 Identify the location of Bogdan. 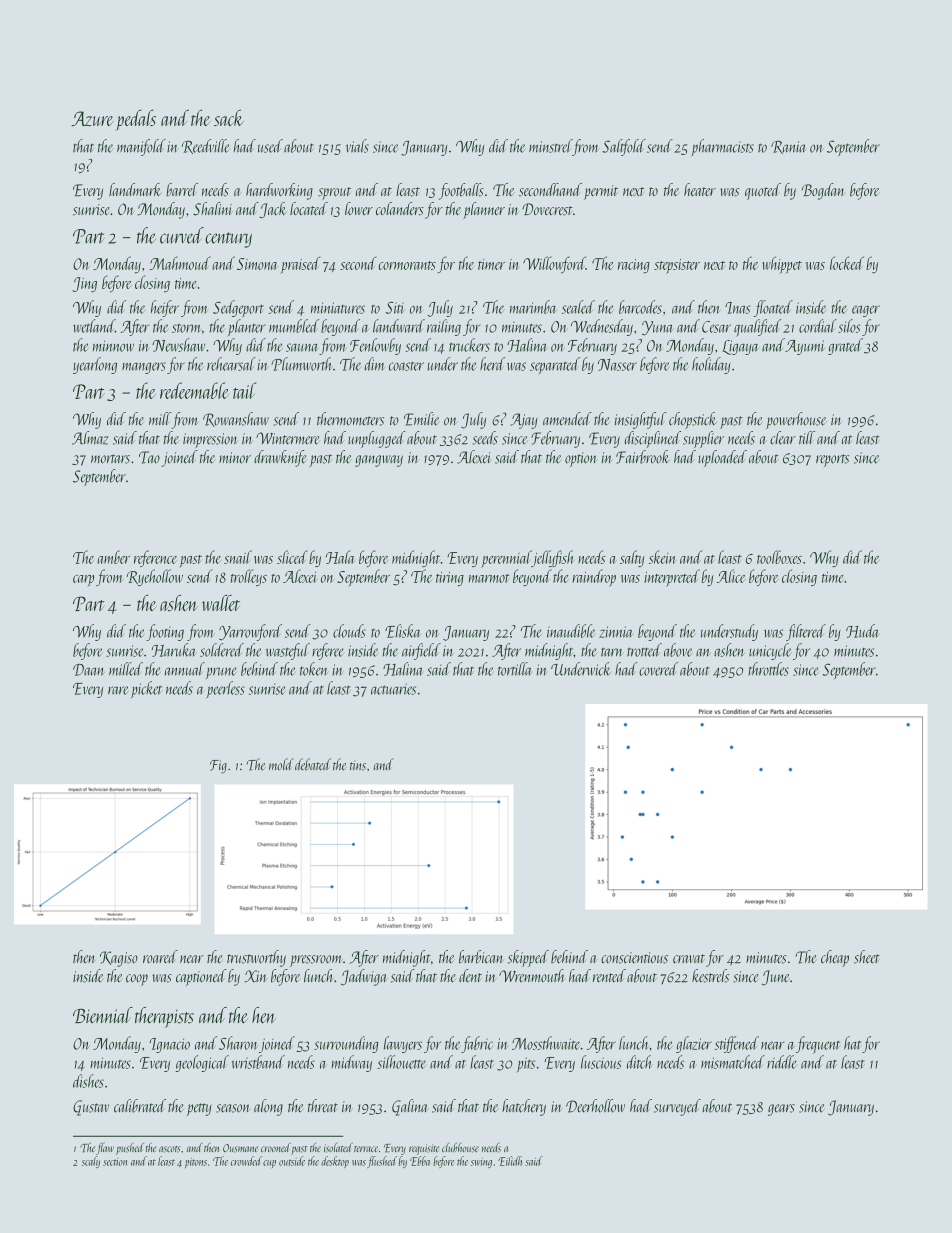
(823, 191).
